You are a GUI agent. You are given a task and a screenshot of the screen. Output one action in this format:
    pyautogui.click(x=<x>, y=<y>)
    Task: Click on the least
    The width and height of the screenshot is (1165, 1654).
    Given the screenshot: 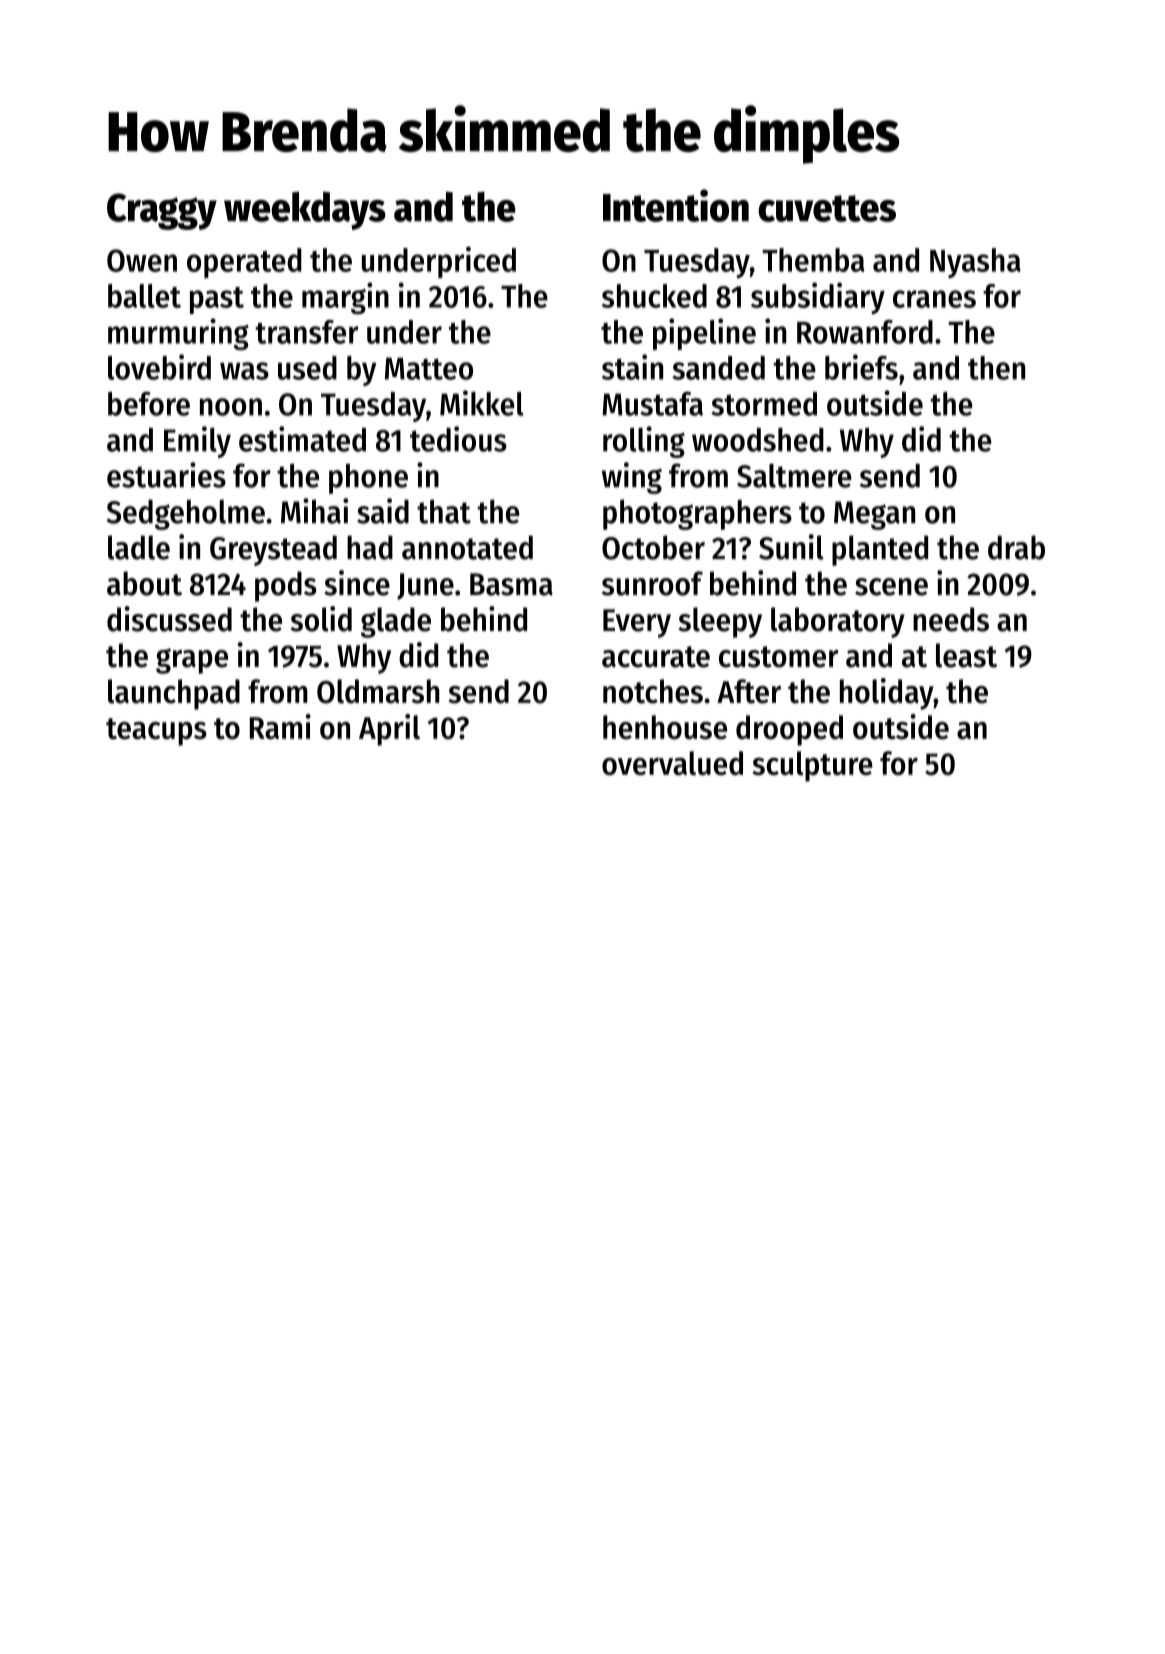 What is the action you would take?
    pyautogui.click(x=966, y=655)
